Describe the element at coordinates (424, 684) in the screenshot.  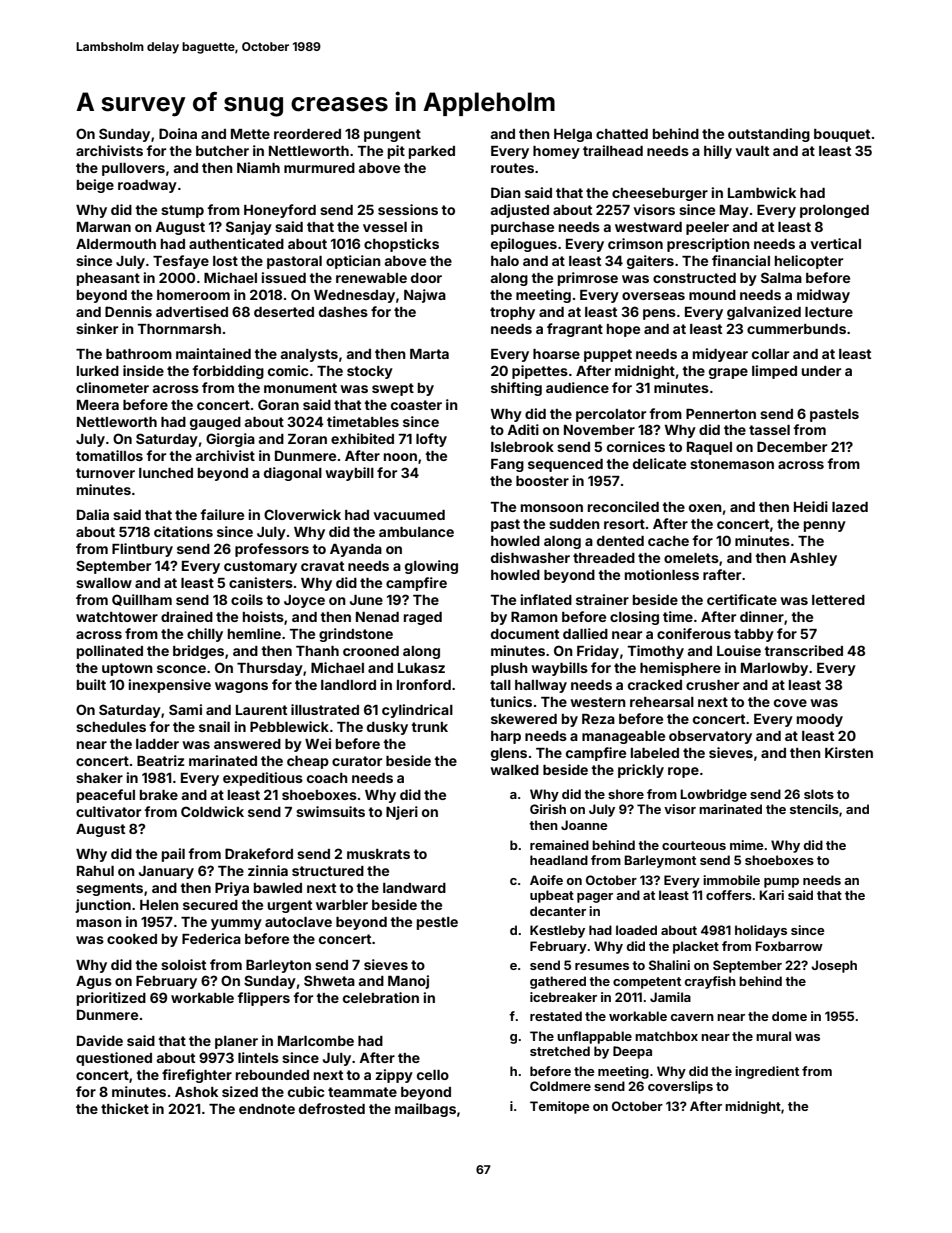
I see `Ironford` at that location.
